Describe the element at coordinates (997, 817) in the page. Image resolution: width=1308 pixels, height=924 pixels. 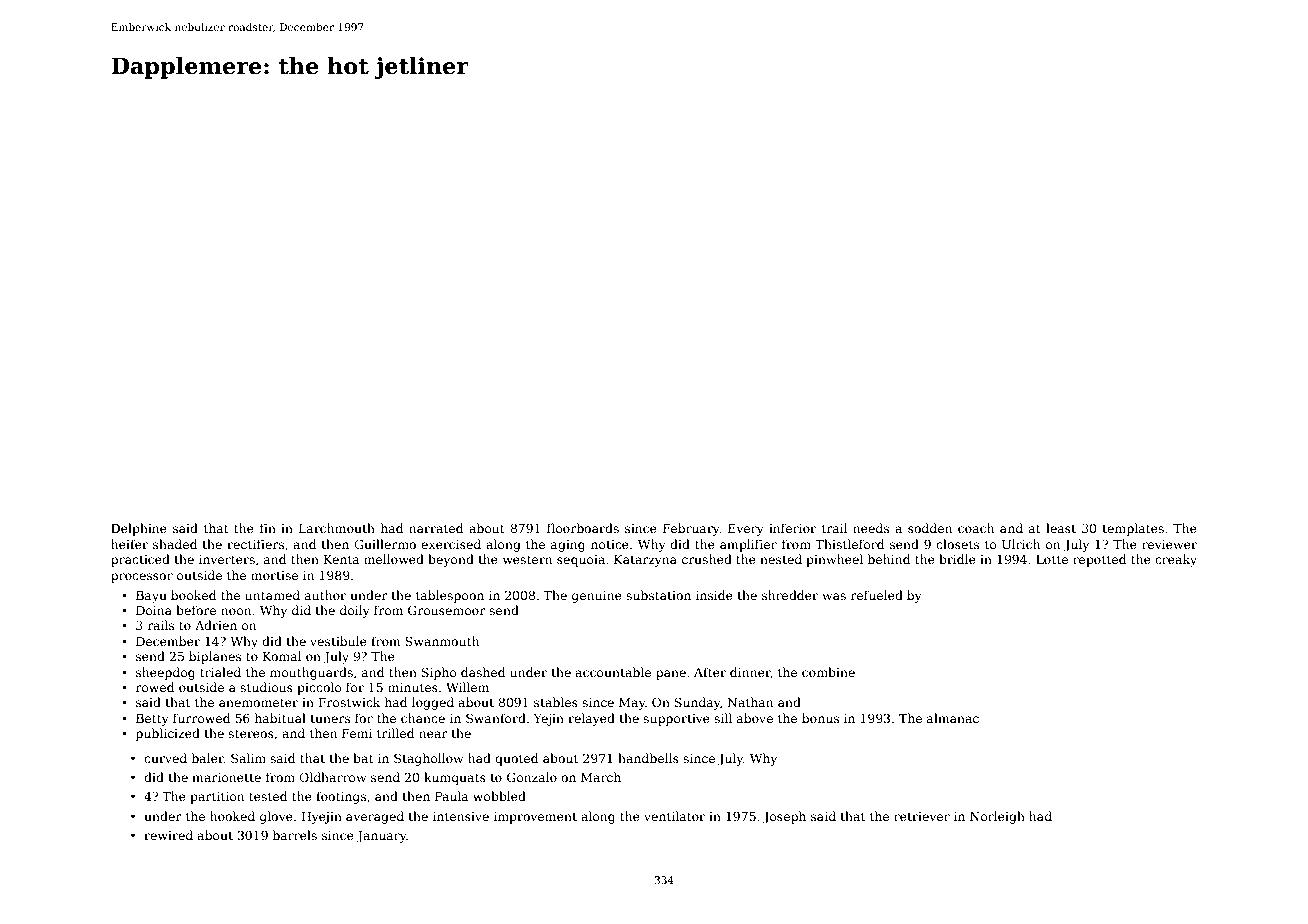
I see `Norleigh` at that location.
